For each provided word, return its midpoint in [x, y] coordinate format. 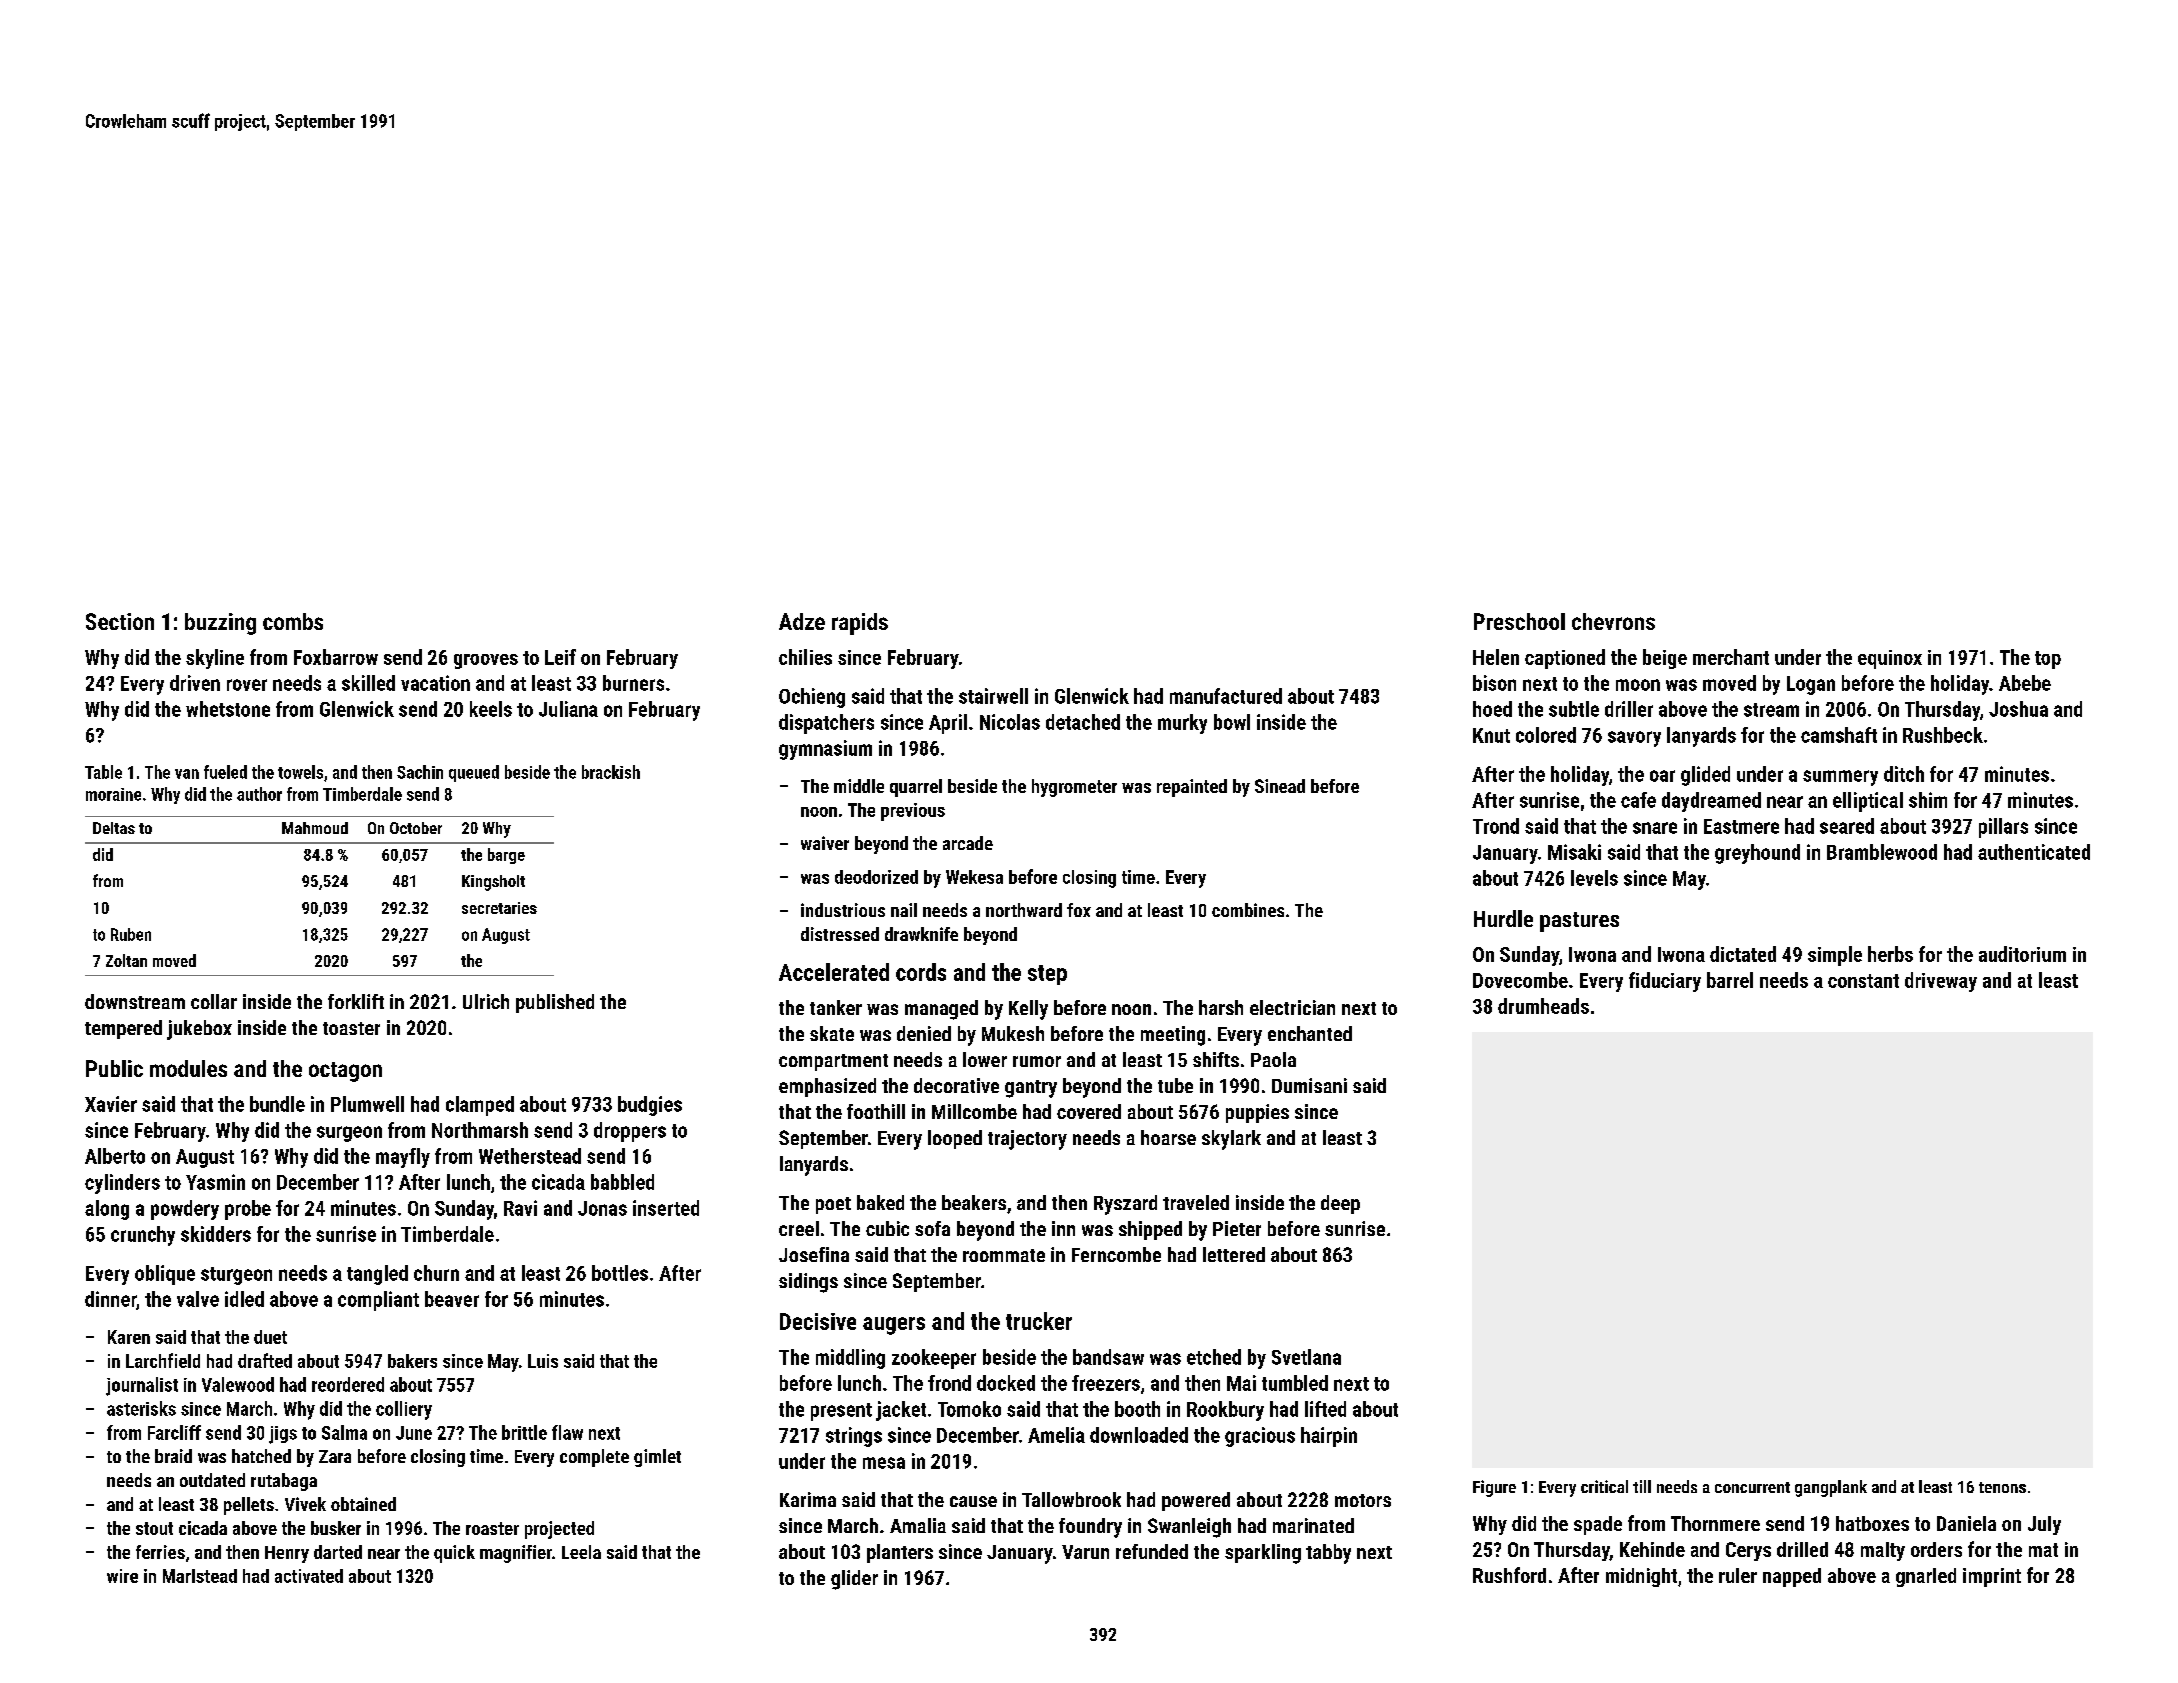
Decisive [818, 1321]
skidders [216, 1234]
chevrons [1613, 621]
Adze [802, 621]
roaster [492, 1528]
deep [1340, 1204]
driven [195, 683]
